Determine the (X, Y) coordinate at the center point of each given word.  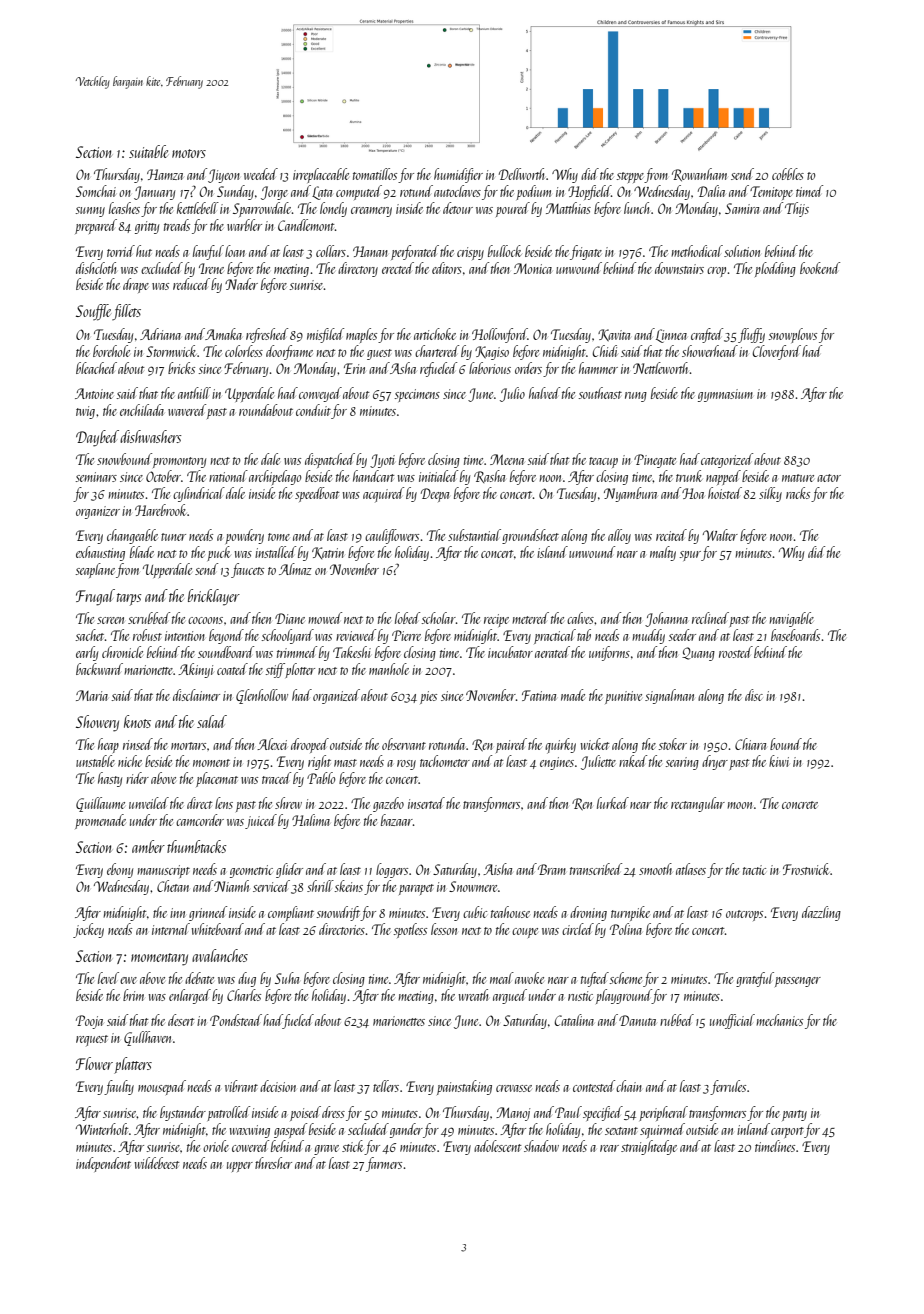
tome (279, 537)
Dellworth (521, 174)
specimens (417, 395)
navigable (792, 619)
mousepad (162, 1087)
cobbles (788, 174)
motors (189, 153)
